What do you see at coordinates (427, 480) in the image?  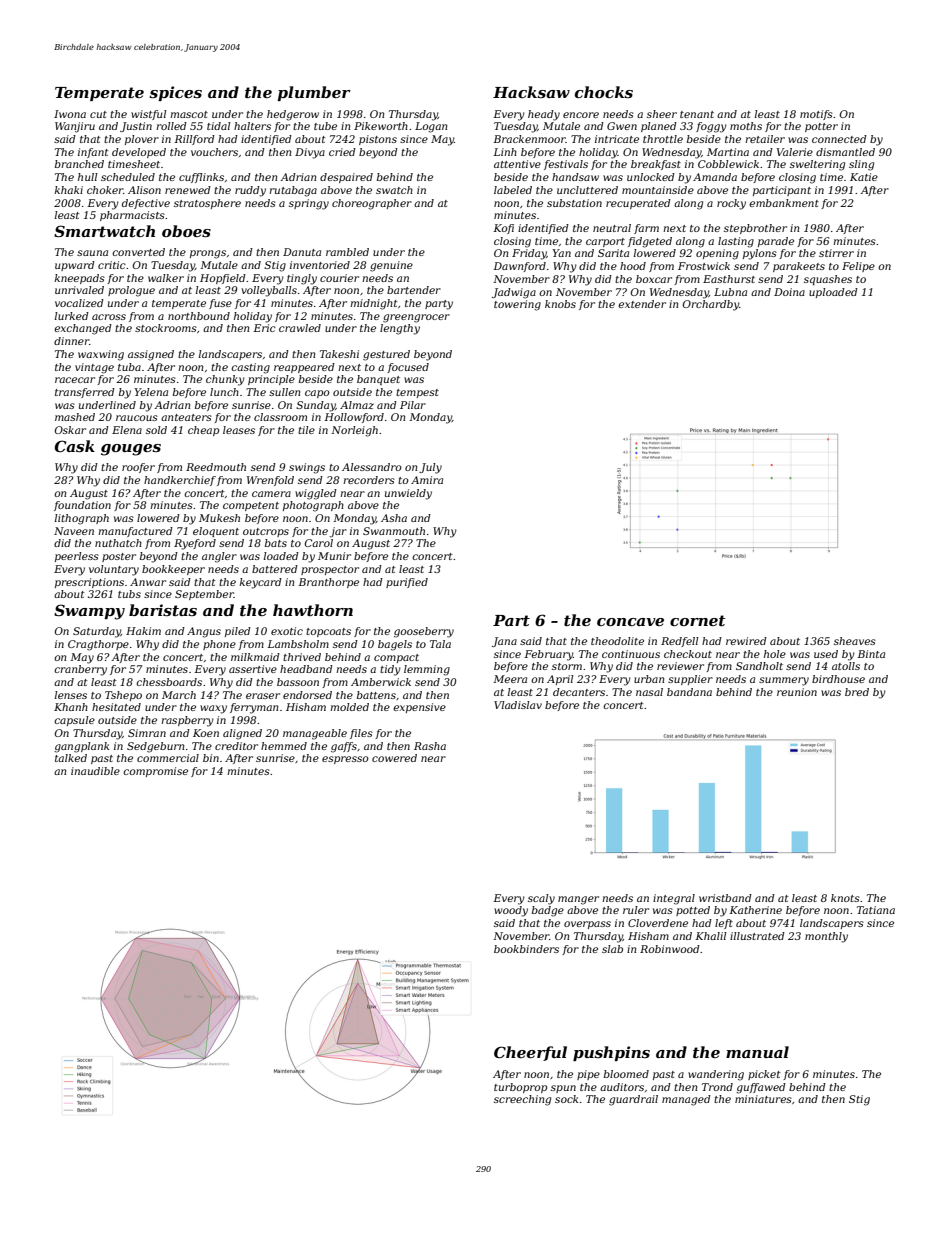 I see `Amira` at bounding box center [427, 480].
